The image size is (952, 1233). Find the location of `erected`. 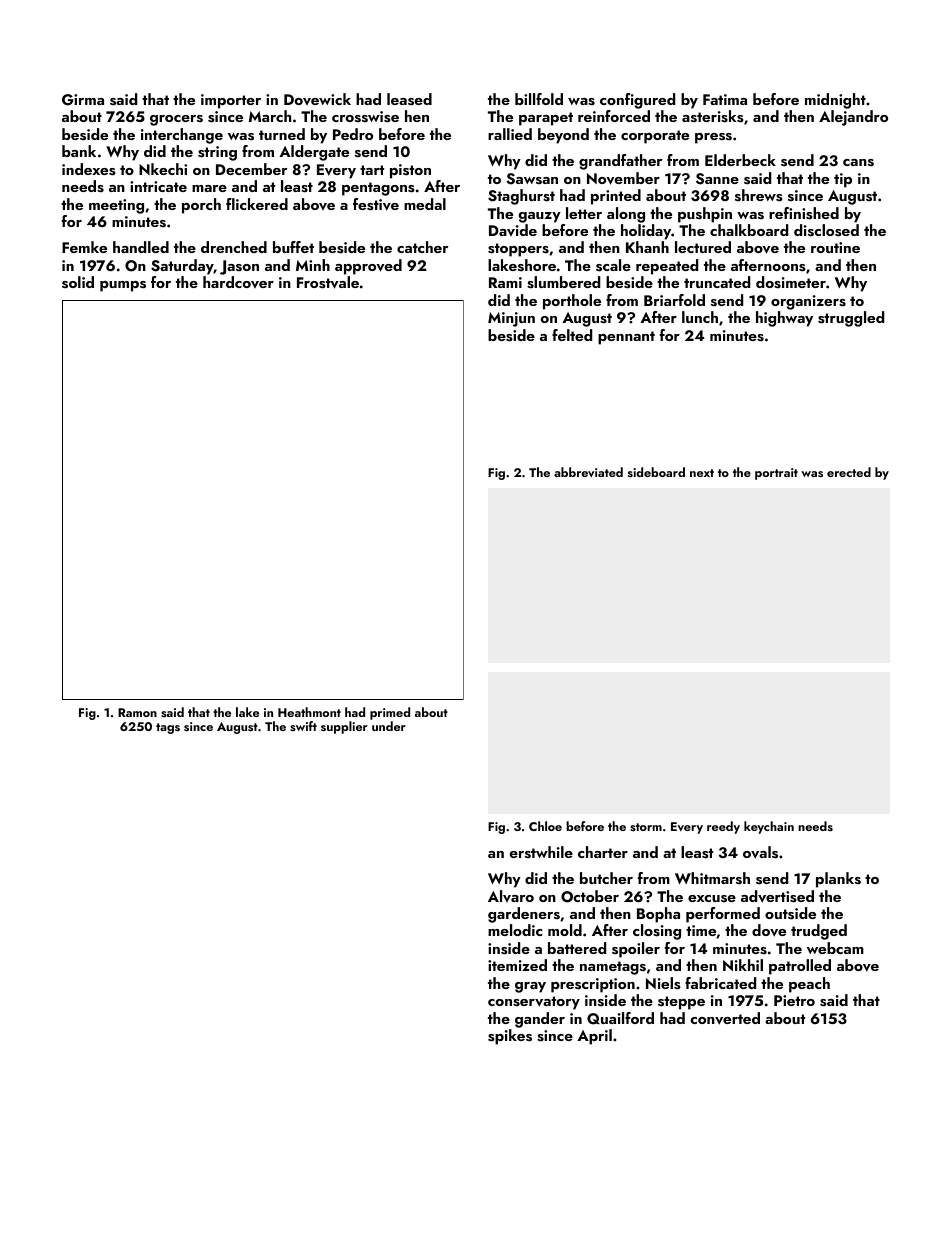

erected is located at coordinates (849, 472).
